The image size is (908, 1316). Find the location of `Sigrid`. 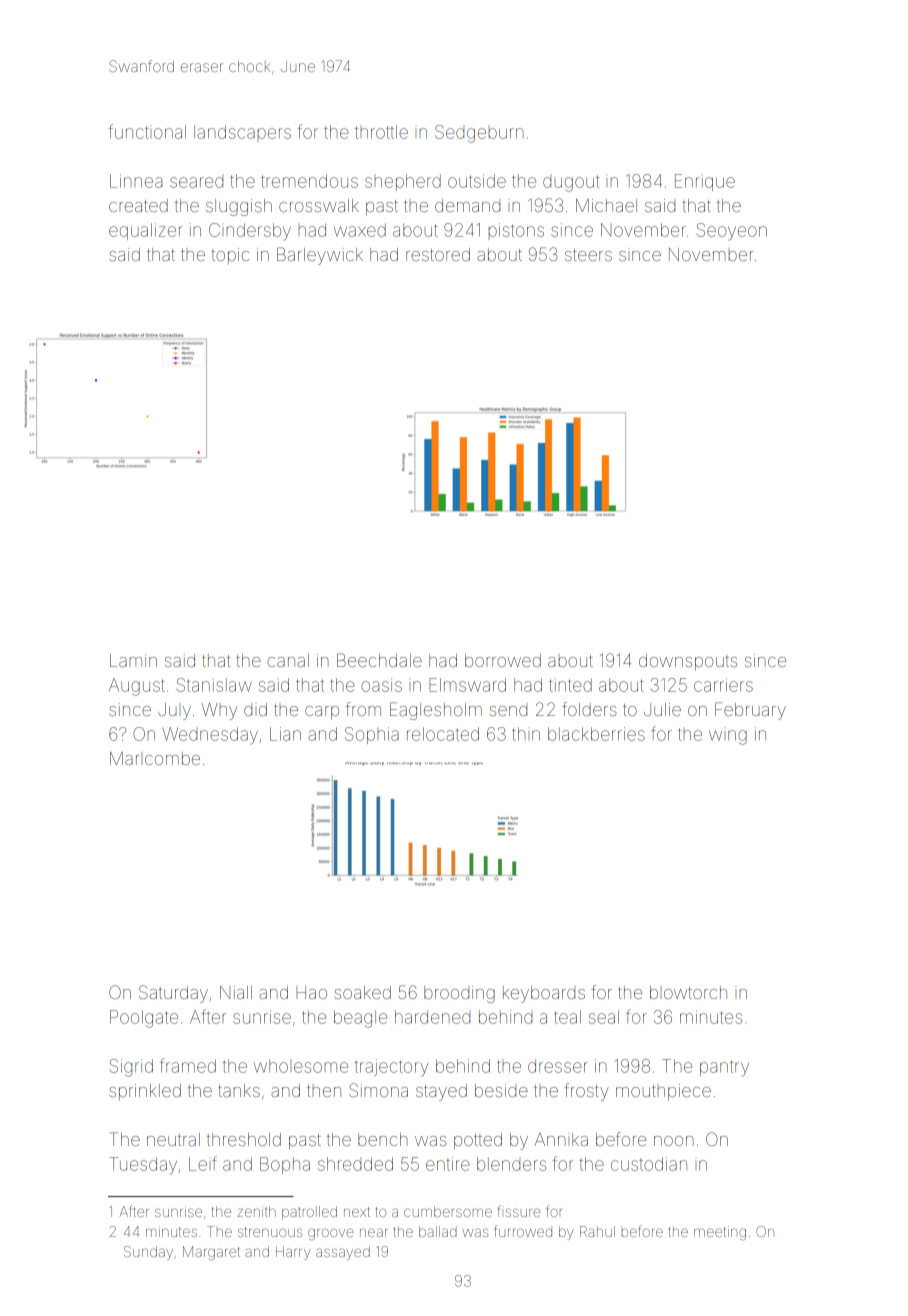

Sigrid is located at coordinates (131, 1068).
